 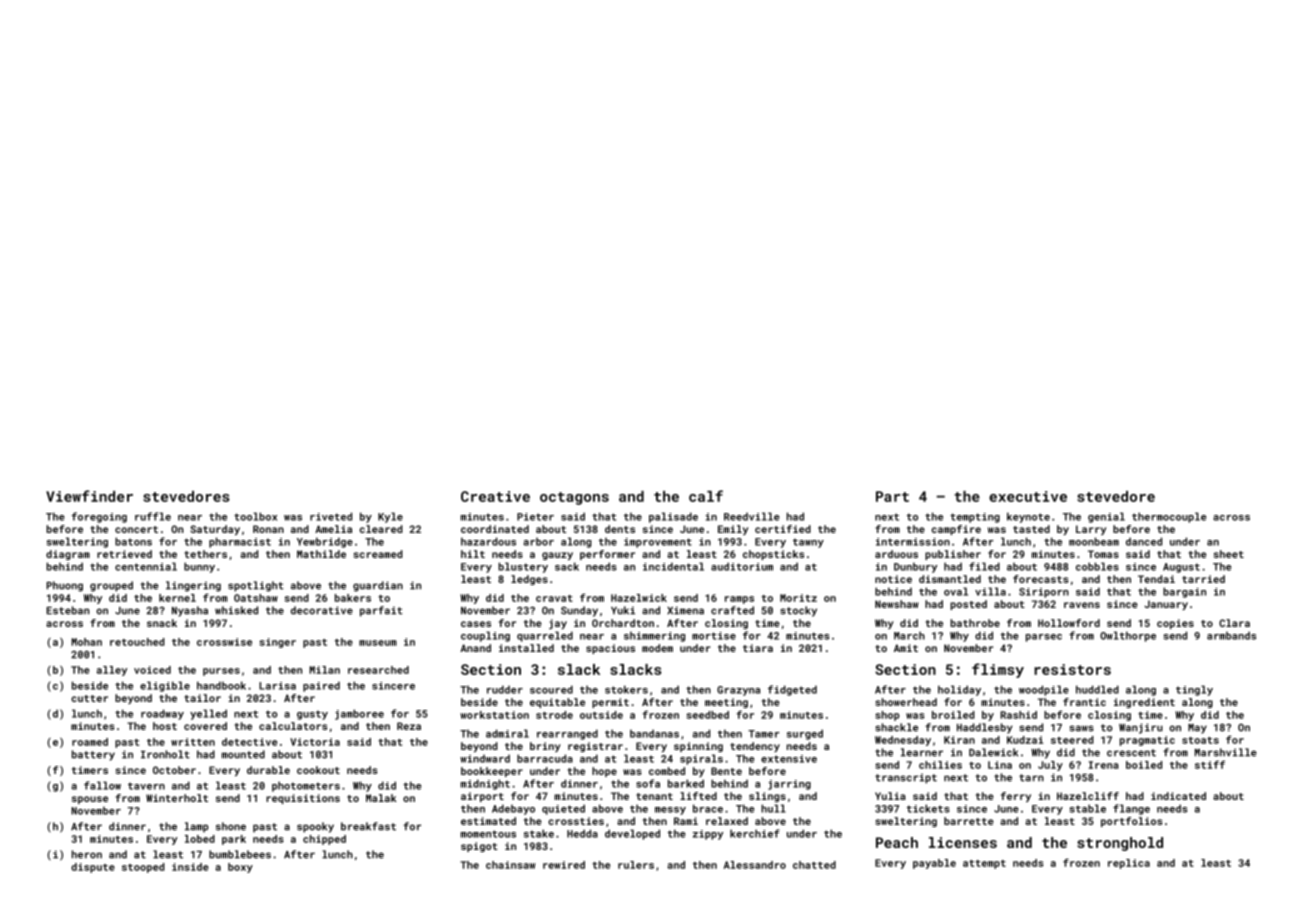 I want to click on boxy, so click(x=240, y=868).
